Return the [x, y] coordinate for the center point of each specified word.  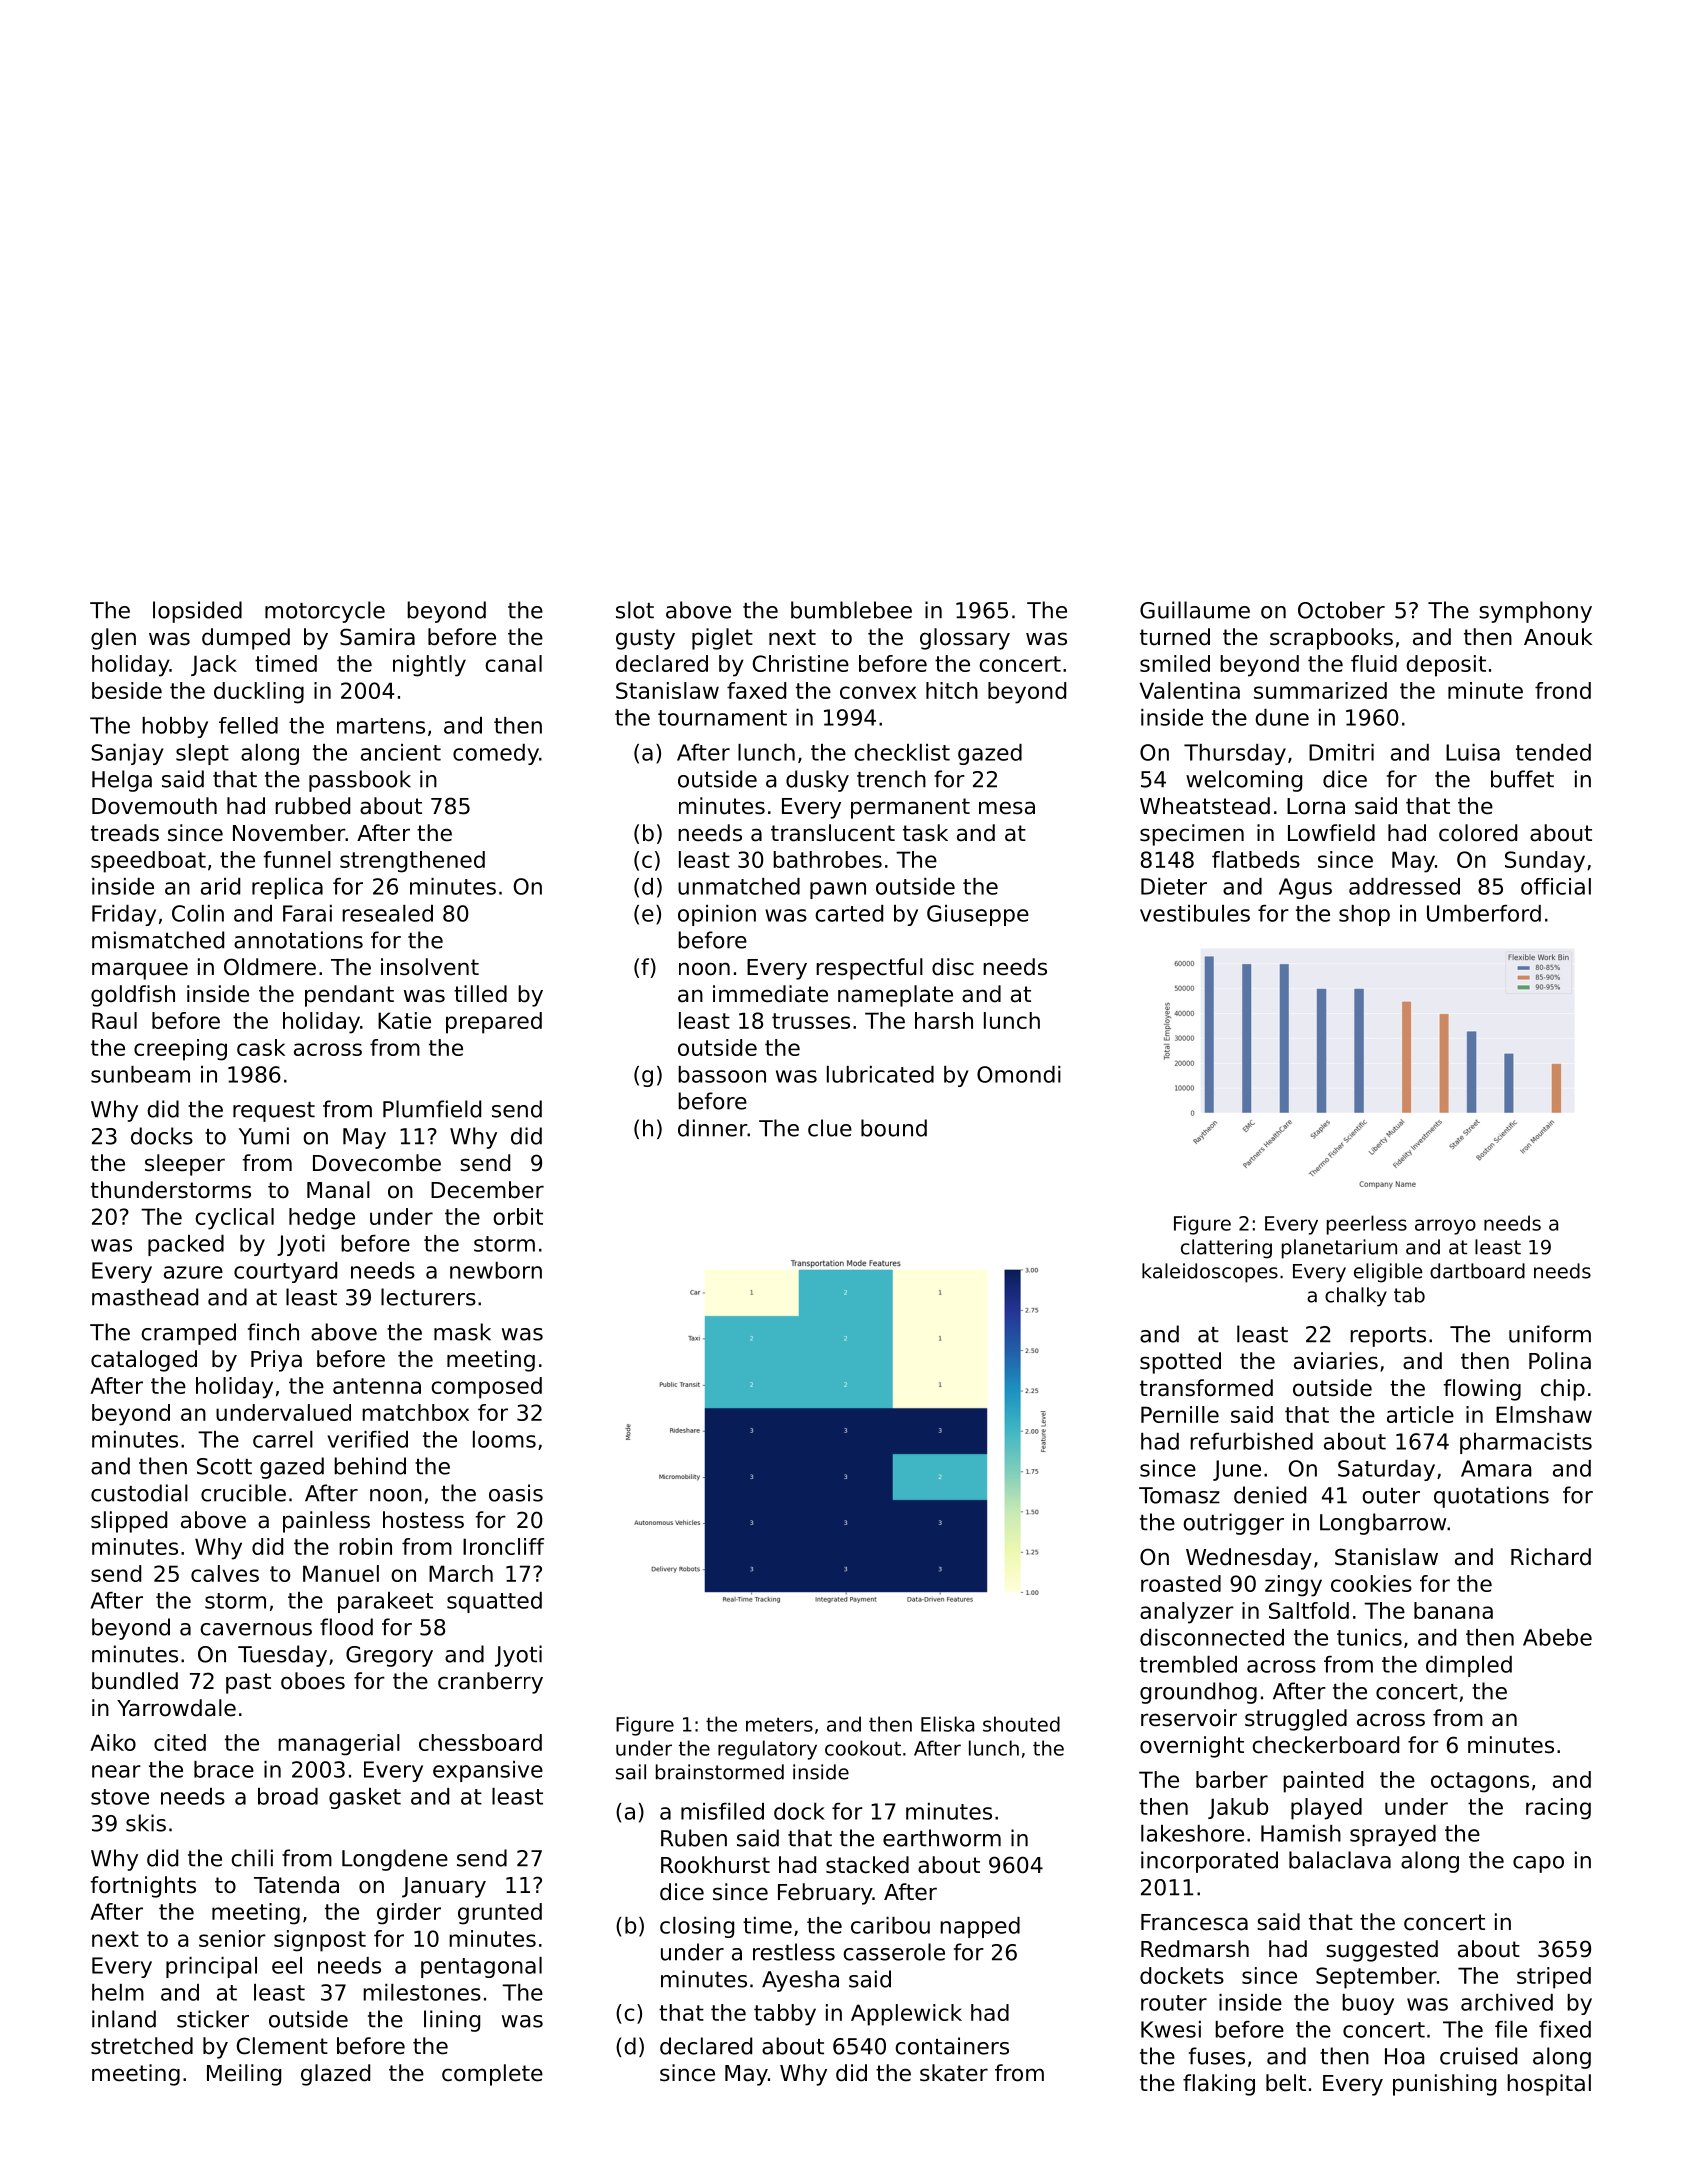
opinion [717, 915]
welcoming [1244, 781]
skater [954, 2073]
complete [492, 2075]
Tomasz [1179, 1495]
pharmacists [1526, 1443]
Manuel [341, 1573]
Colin [198, 913]
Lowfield [1331, 833]
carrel [283, 1439]
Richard [1551, 1557]
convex [878, 692]
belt [1286, 2083]
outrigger [1233, 1524]
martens [381, 726]
